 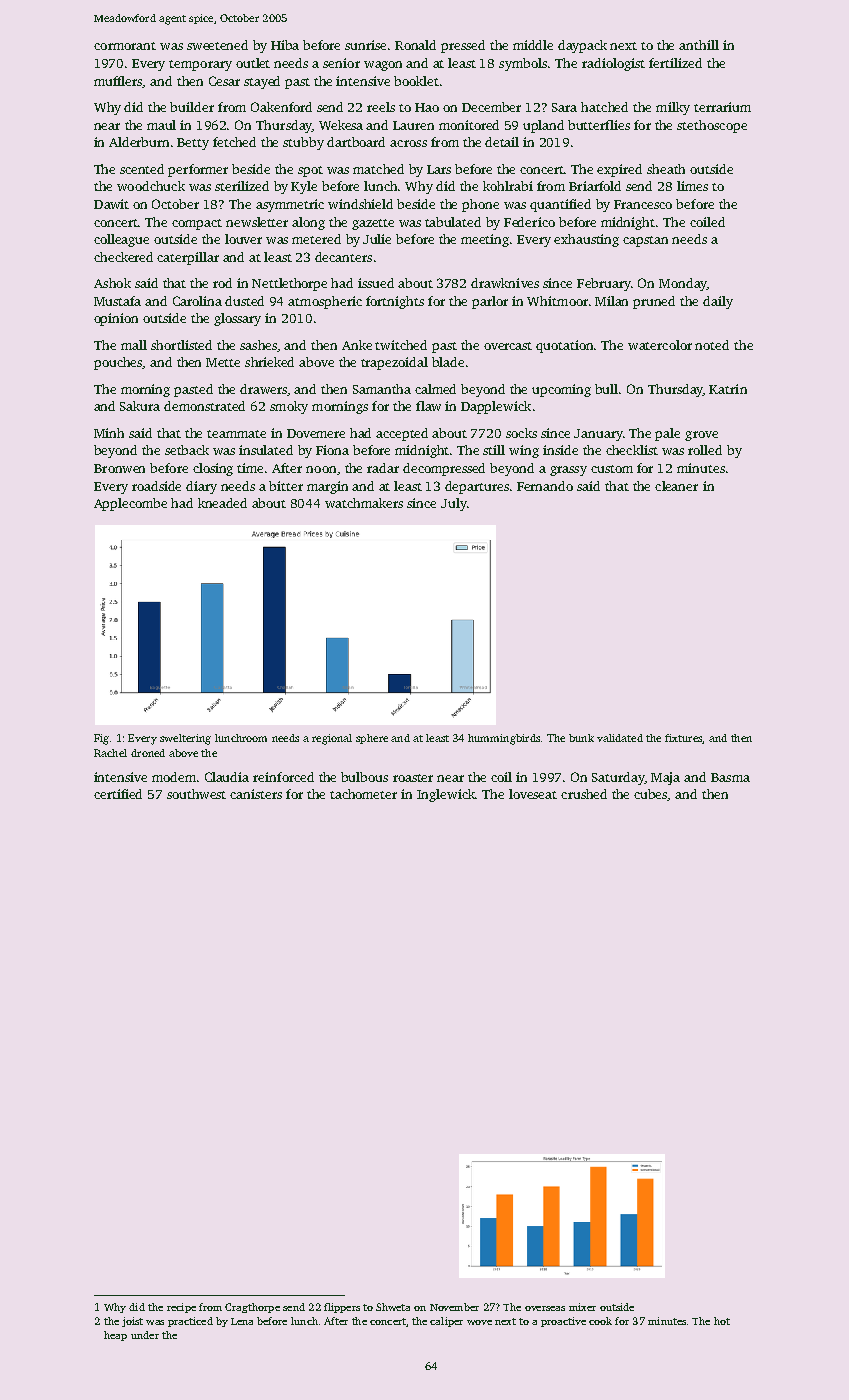 I want to click on cleaner, so click(x=676, y=486).
